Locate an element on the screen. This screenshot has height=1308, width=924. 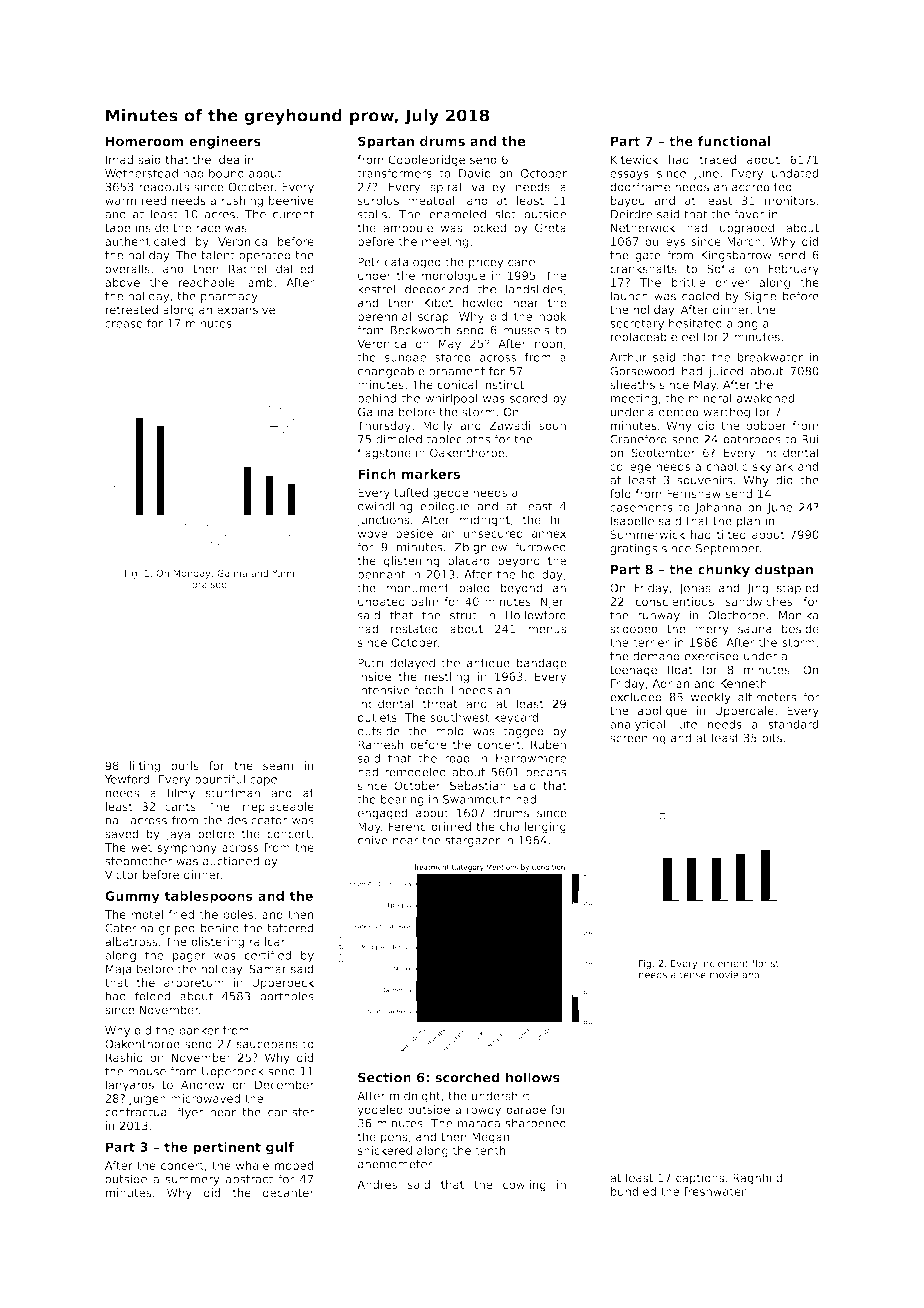
engineers is located at coordinates (225, 142).
